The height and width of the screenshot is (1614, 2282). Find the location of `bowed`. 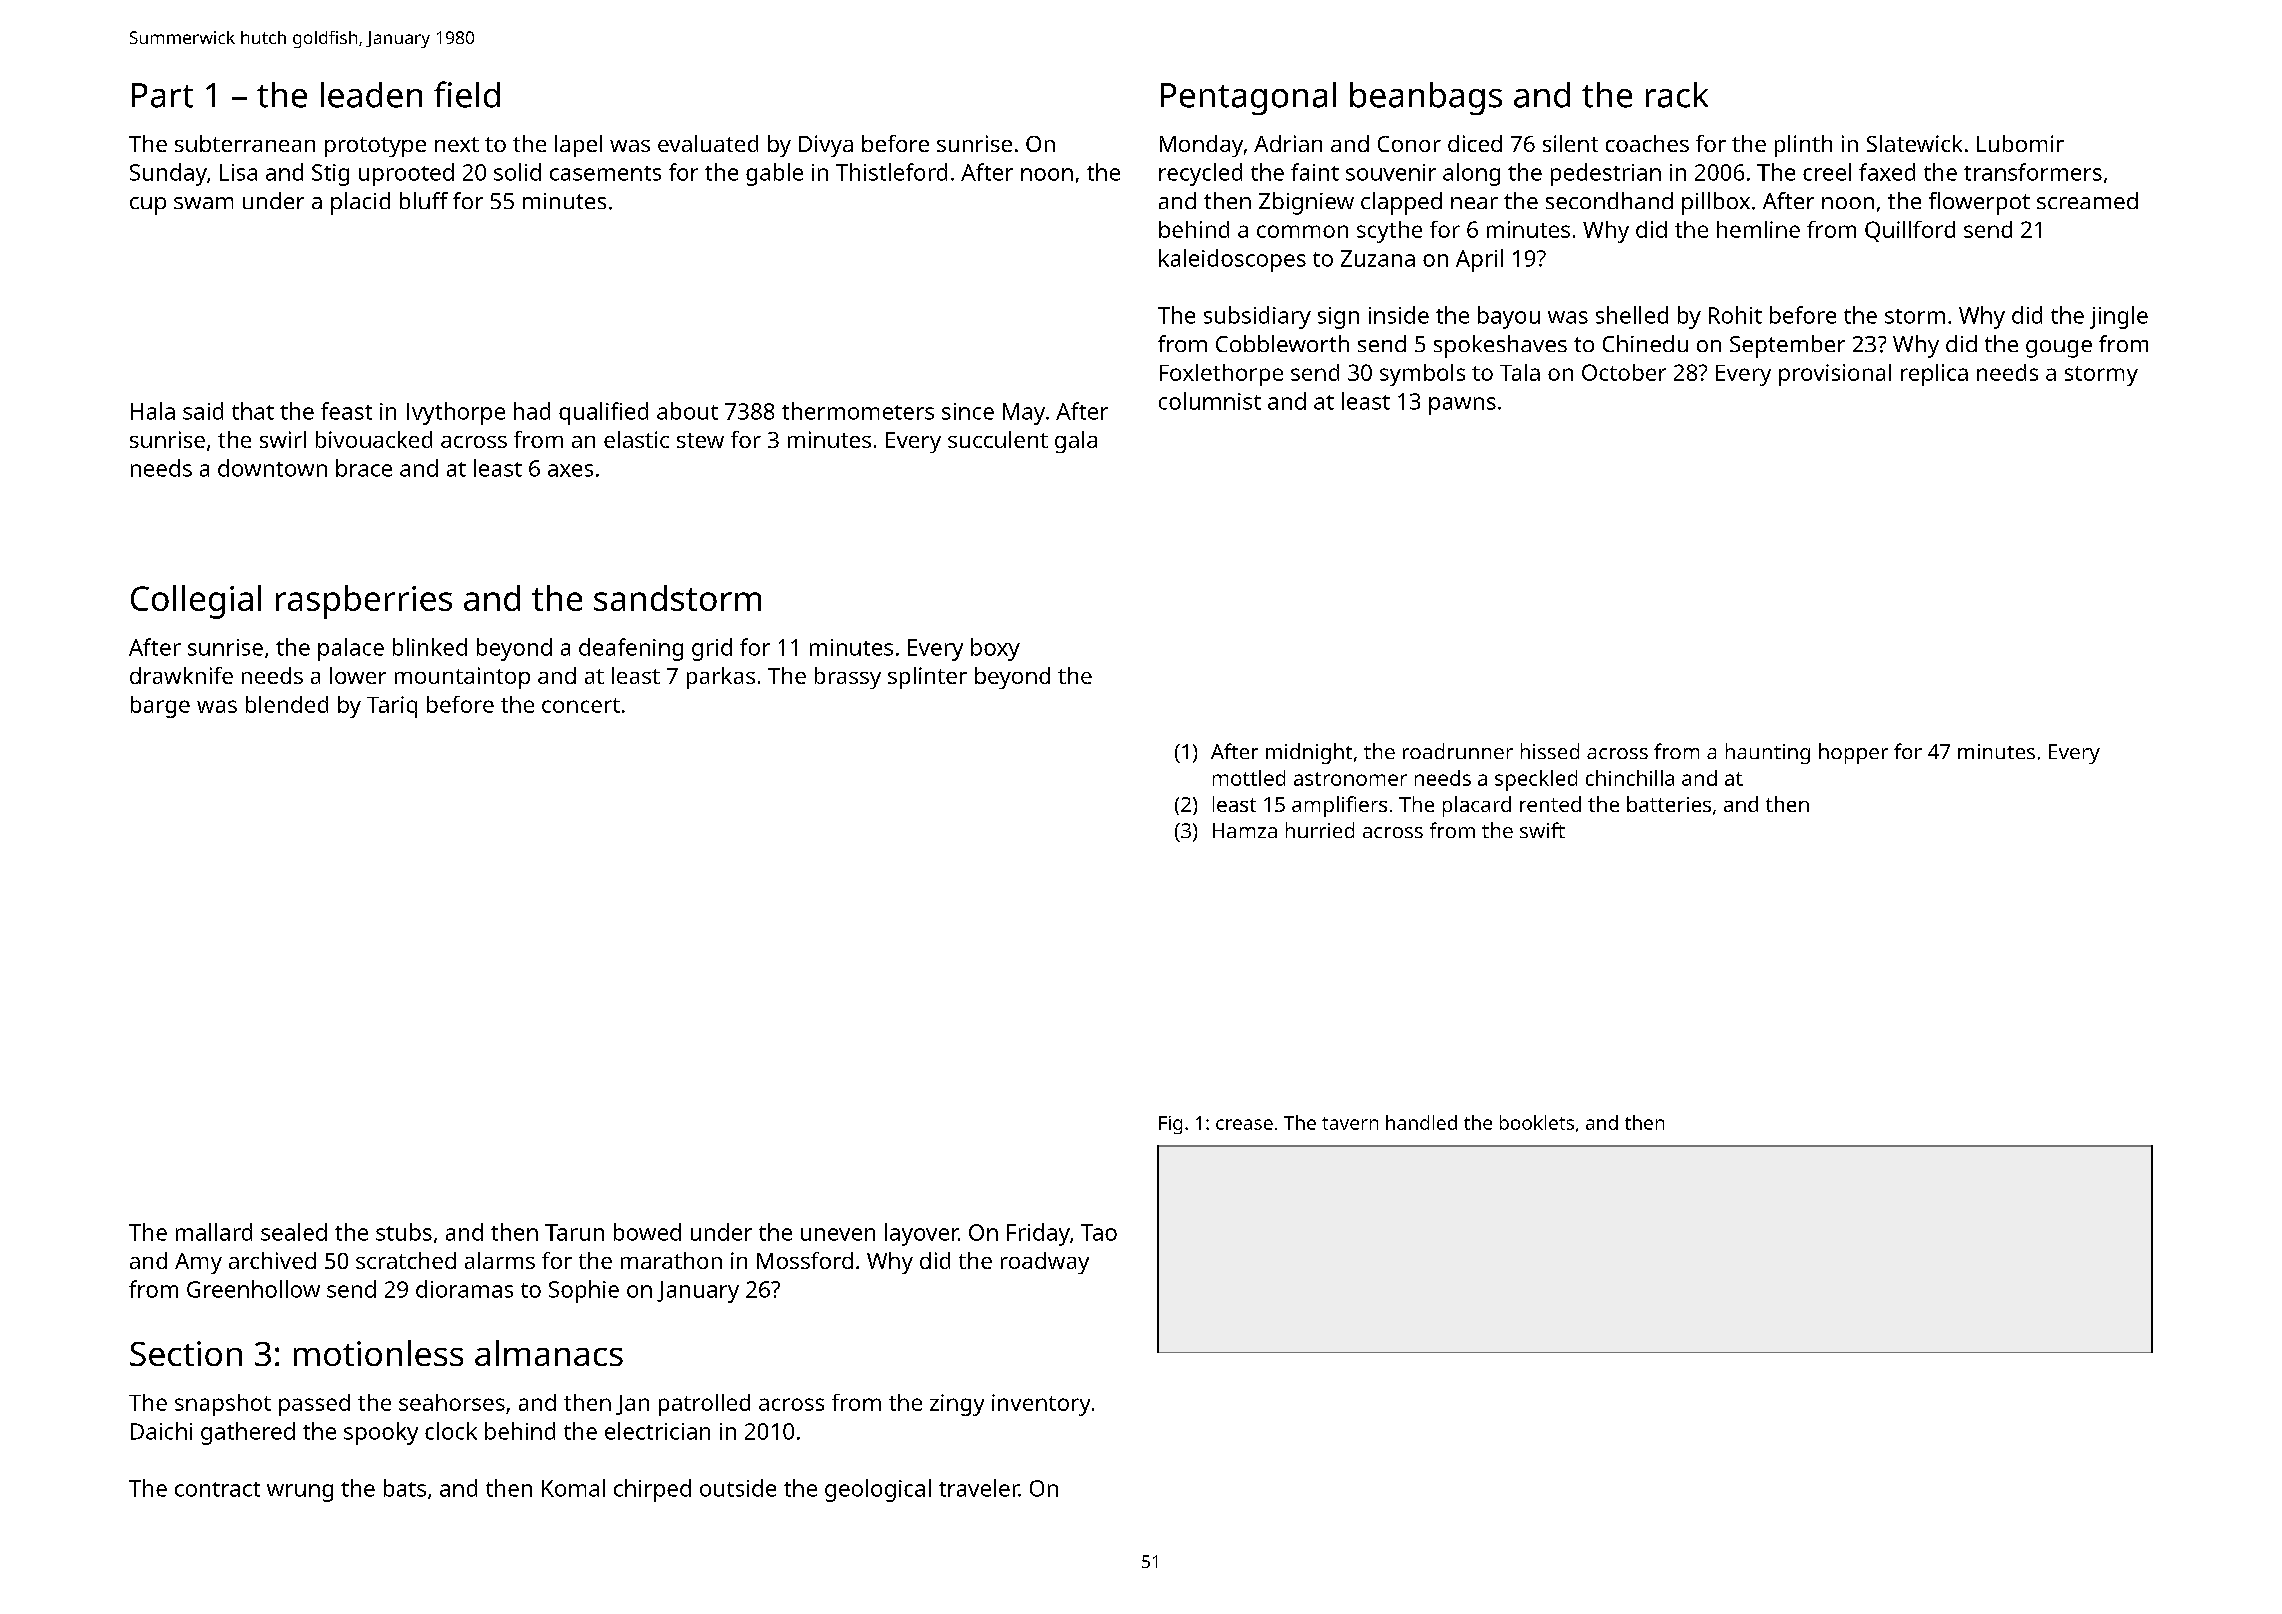

bowed is located at coordinates (647, 1232).
